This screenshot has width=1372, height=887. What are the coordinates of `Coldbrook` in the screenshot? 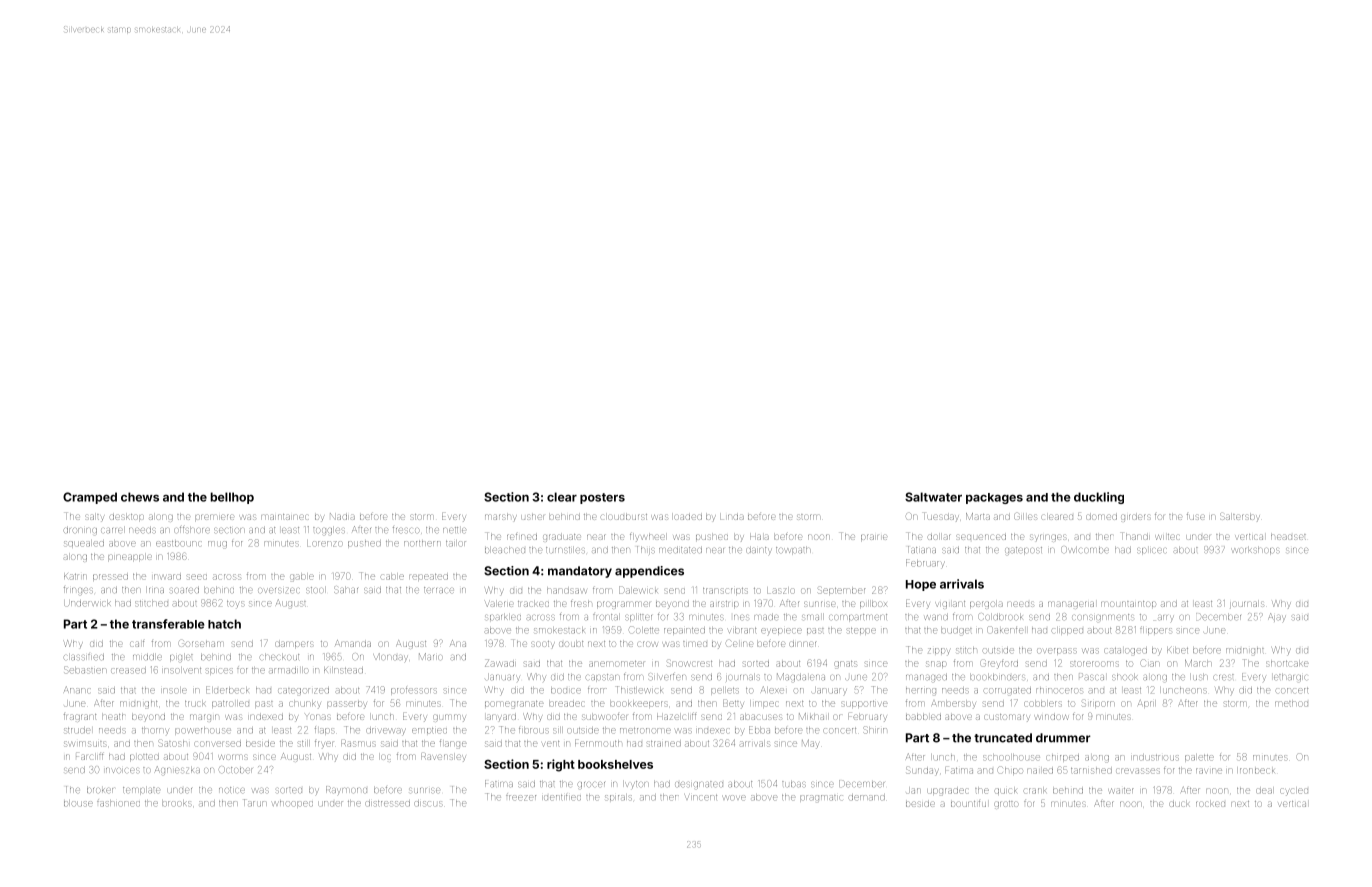 It's located at (1000, 616).
